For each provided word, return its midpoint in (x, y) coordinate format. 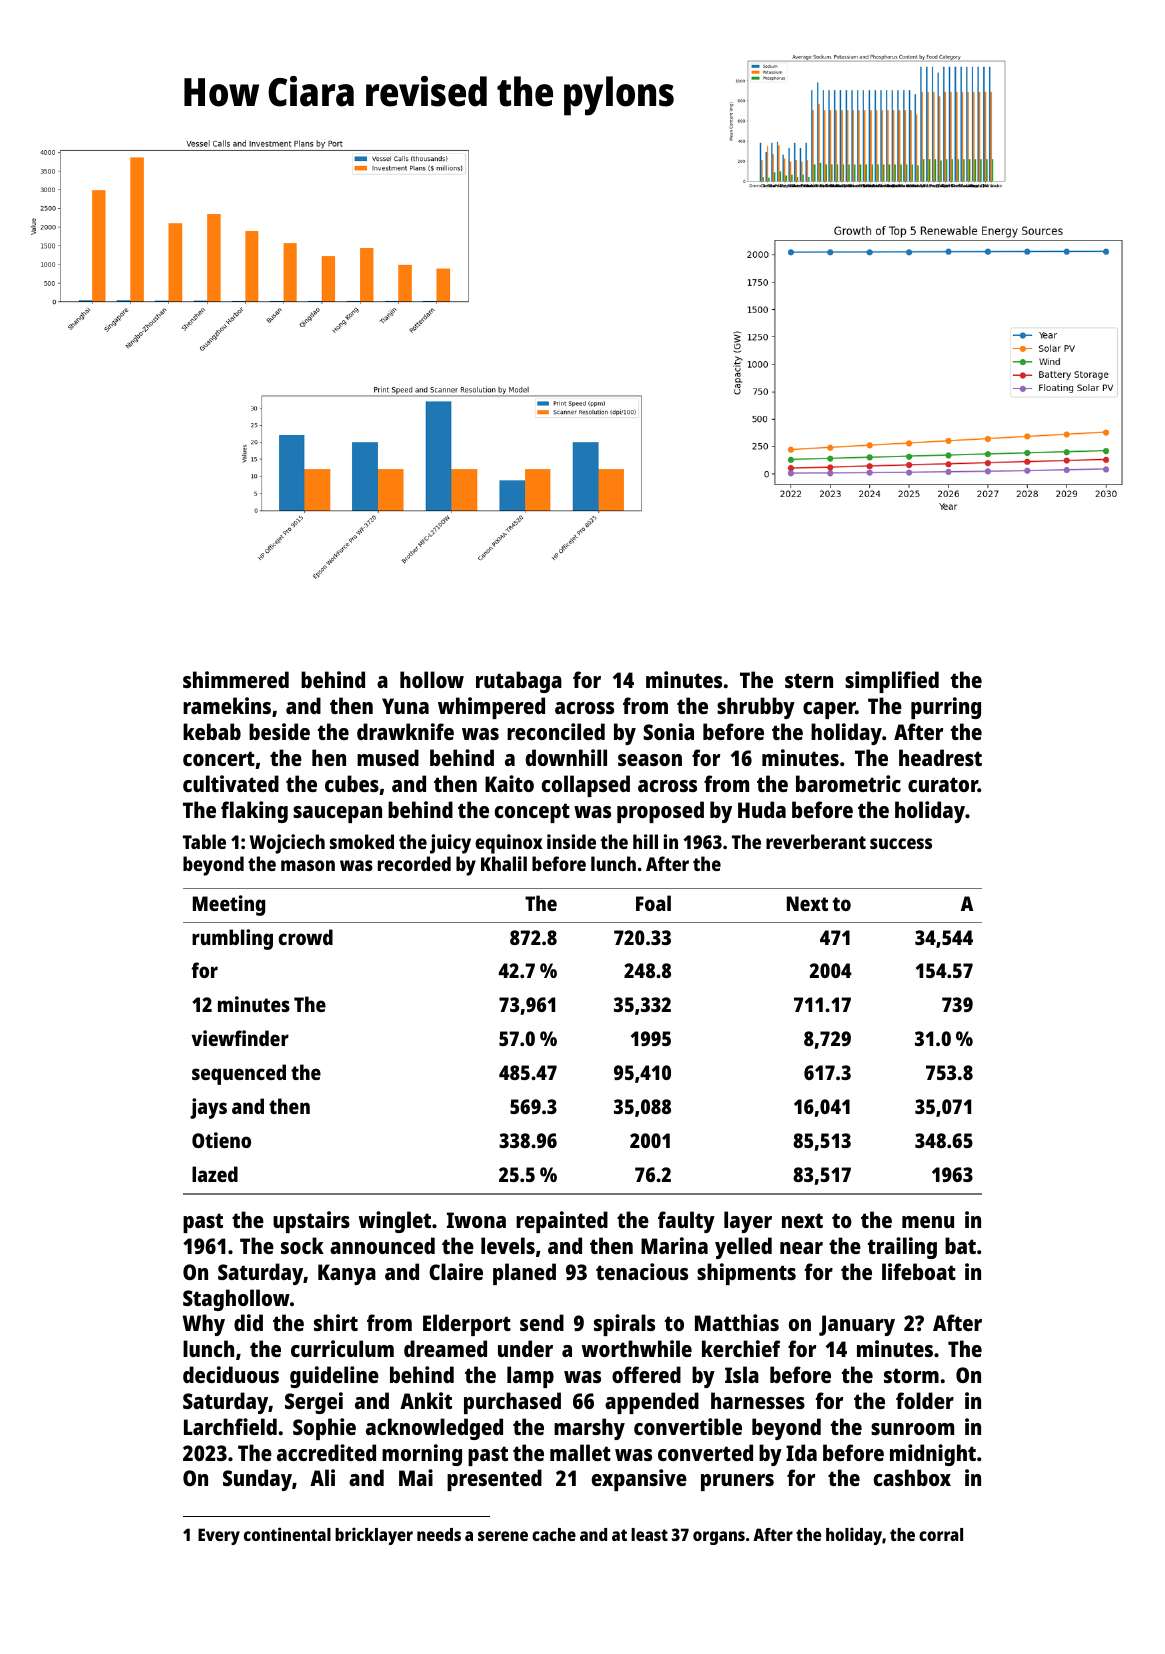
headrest (940, 757)
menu (928, 1222)
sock (302, 1245)
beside (279, 731)
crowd (305, 937)
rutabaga (519, 682)
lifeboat (919, 1271)
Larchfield (230, 1426)
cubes (352, 783)
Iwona (476, 1220)
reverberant (816, 841)
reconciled (556, 731)
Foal (653, 903)
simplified (892, 682)
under (525, 1348)
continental (287, 1534)
